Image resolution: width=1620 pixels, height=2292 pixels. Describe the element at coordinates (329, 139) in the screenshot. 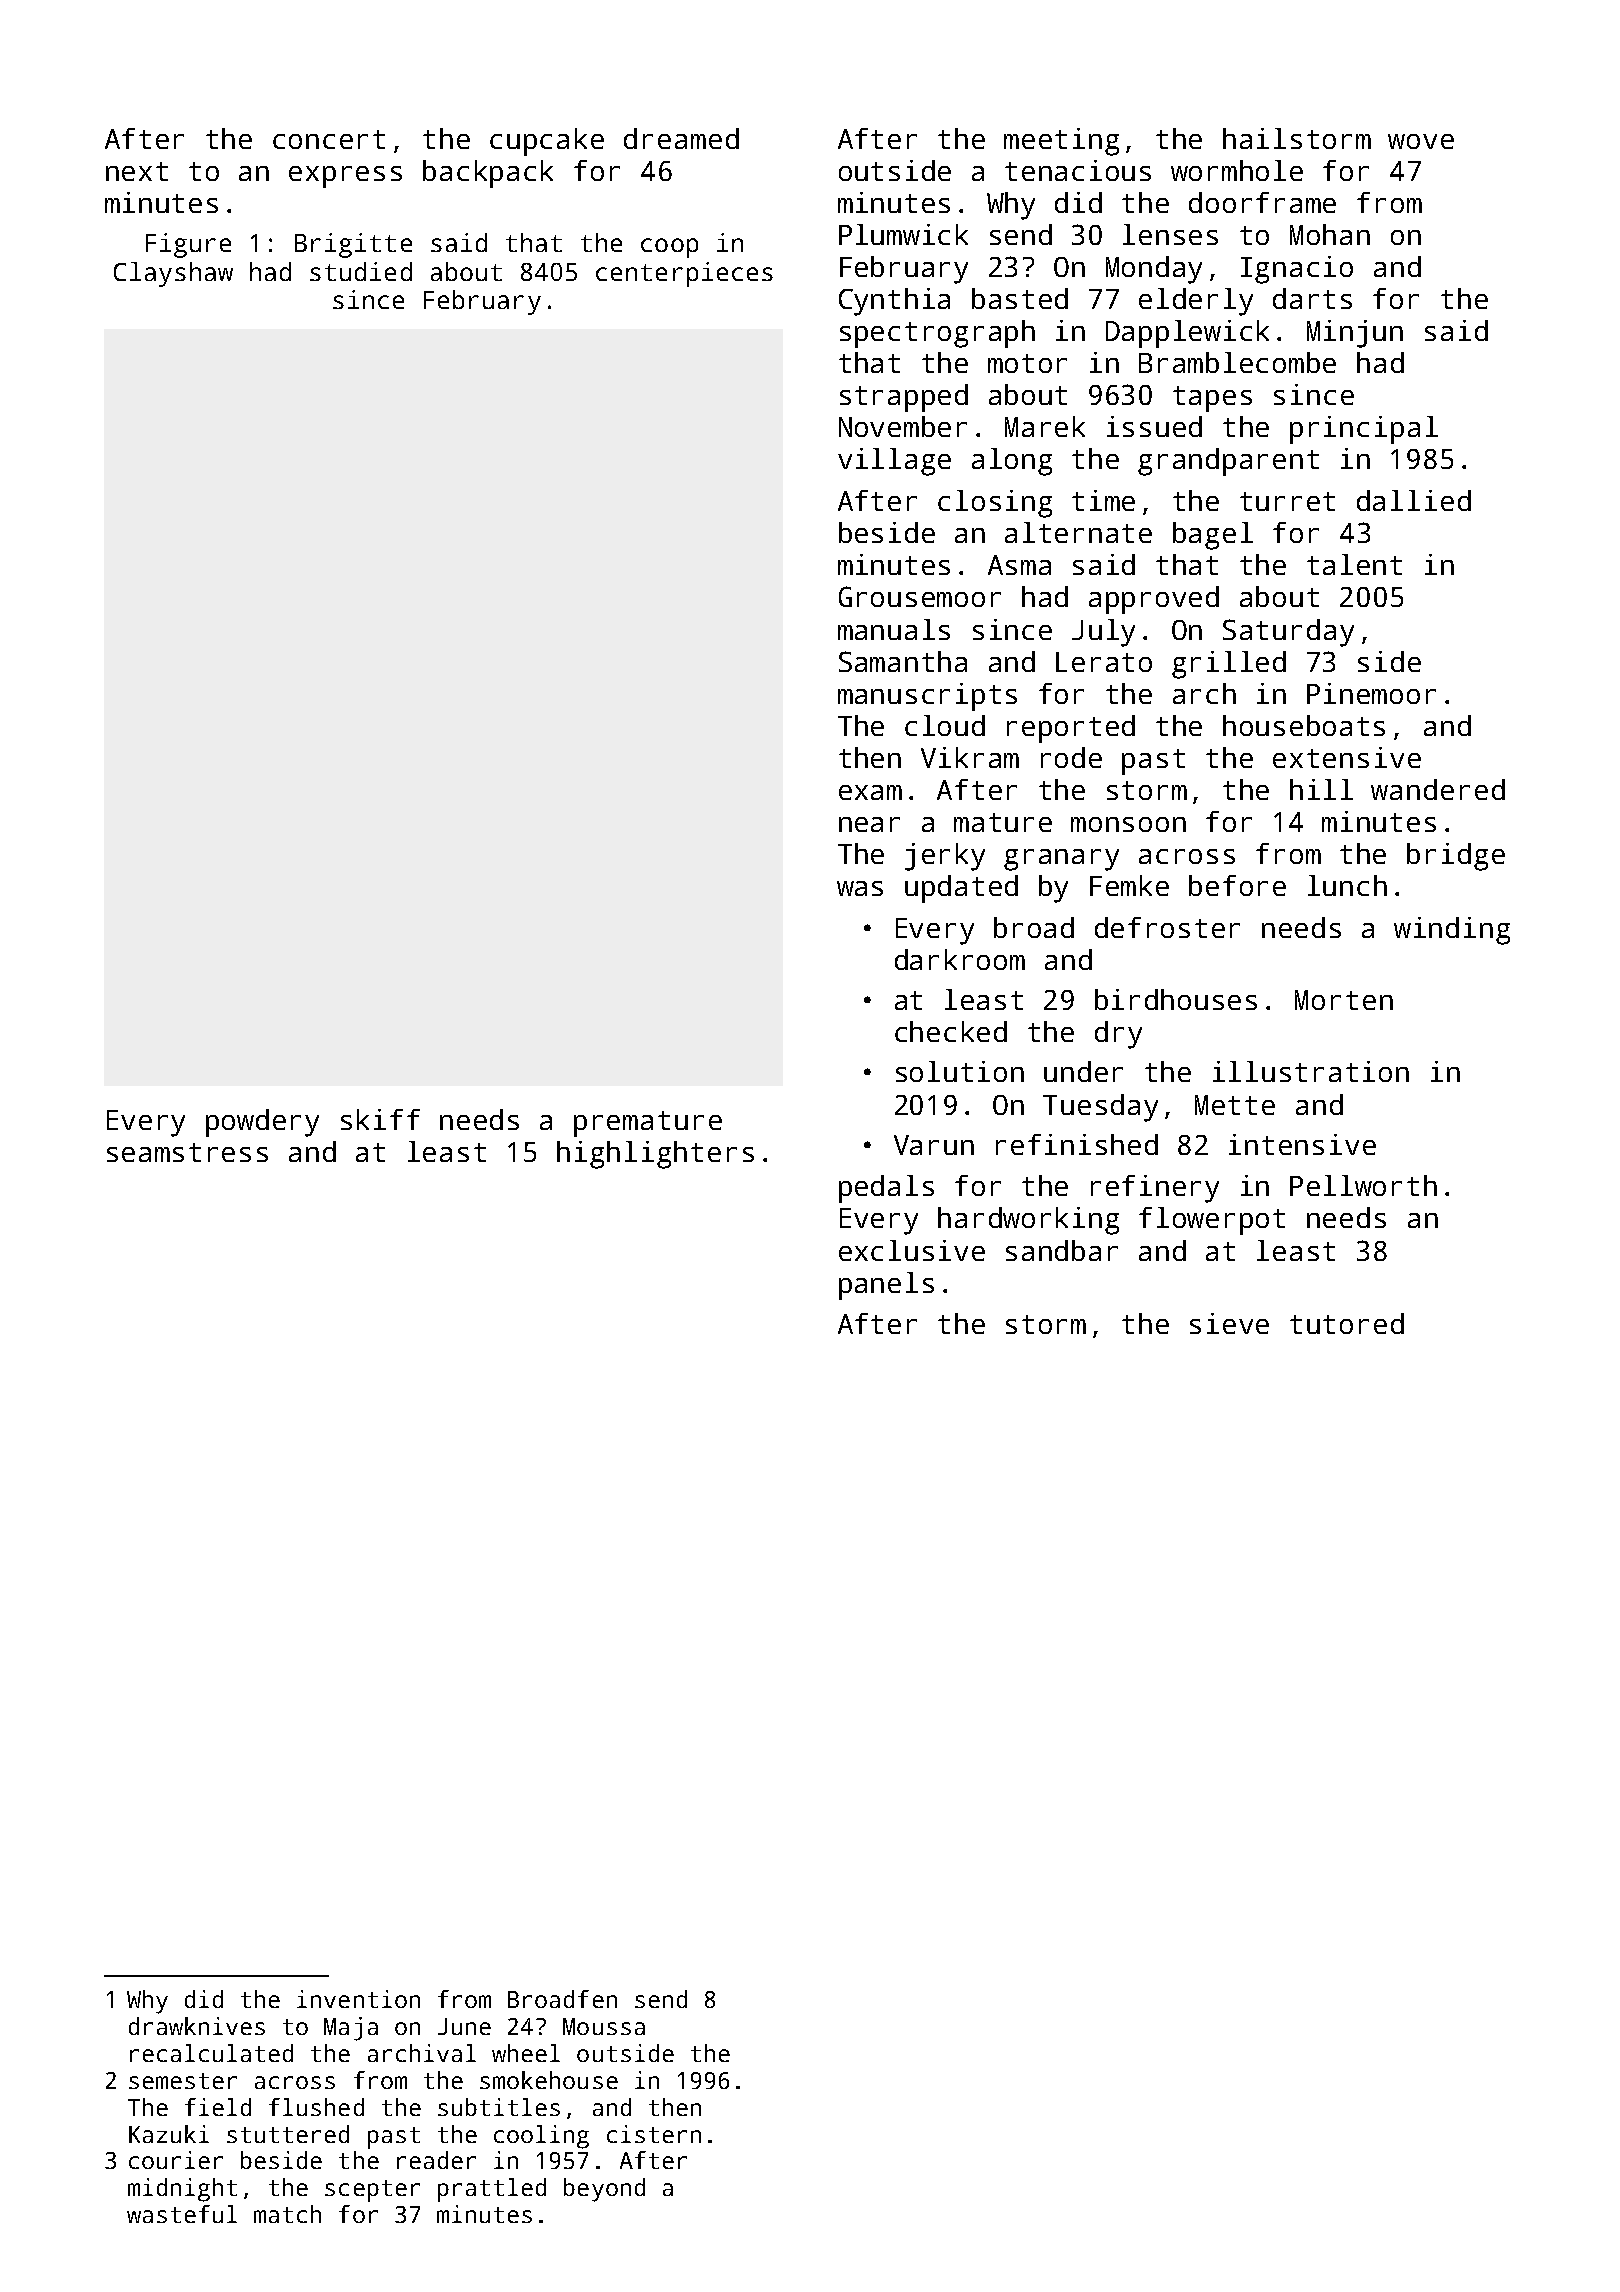

I see `concert` at that location.
